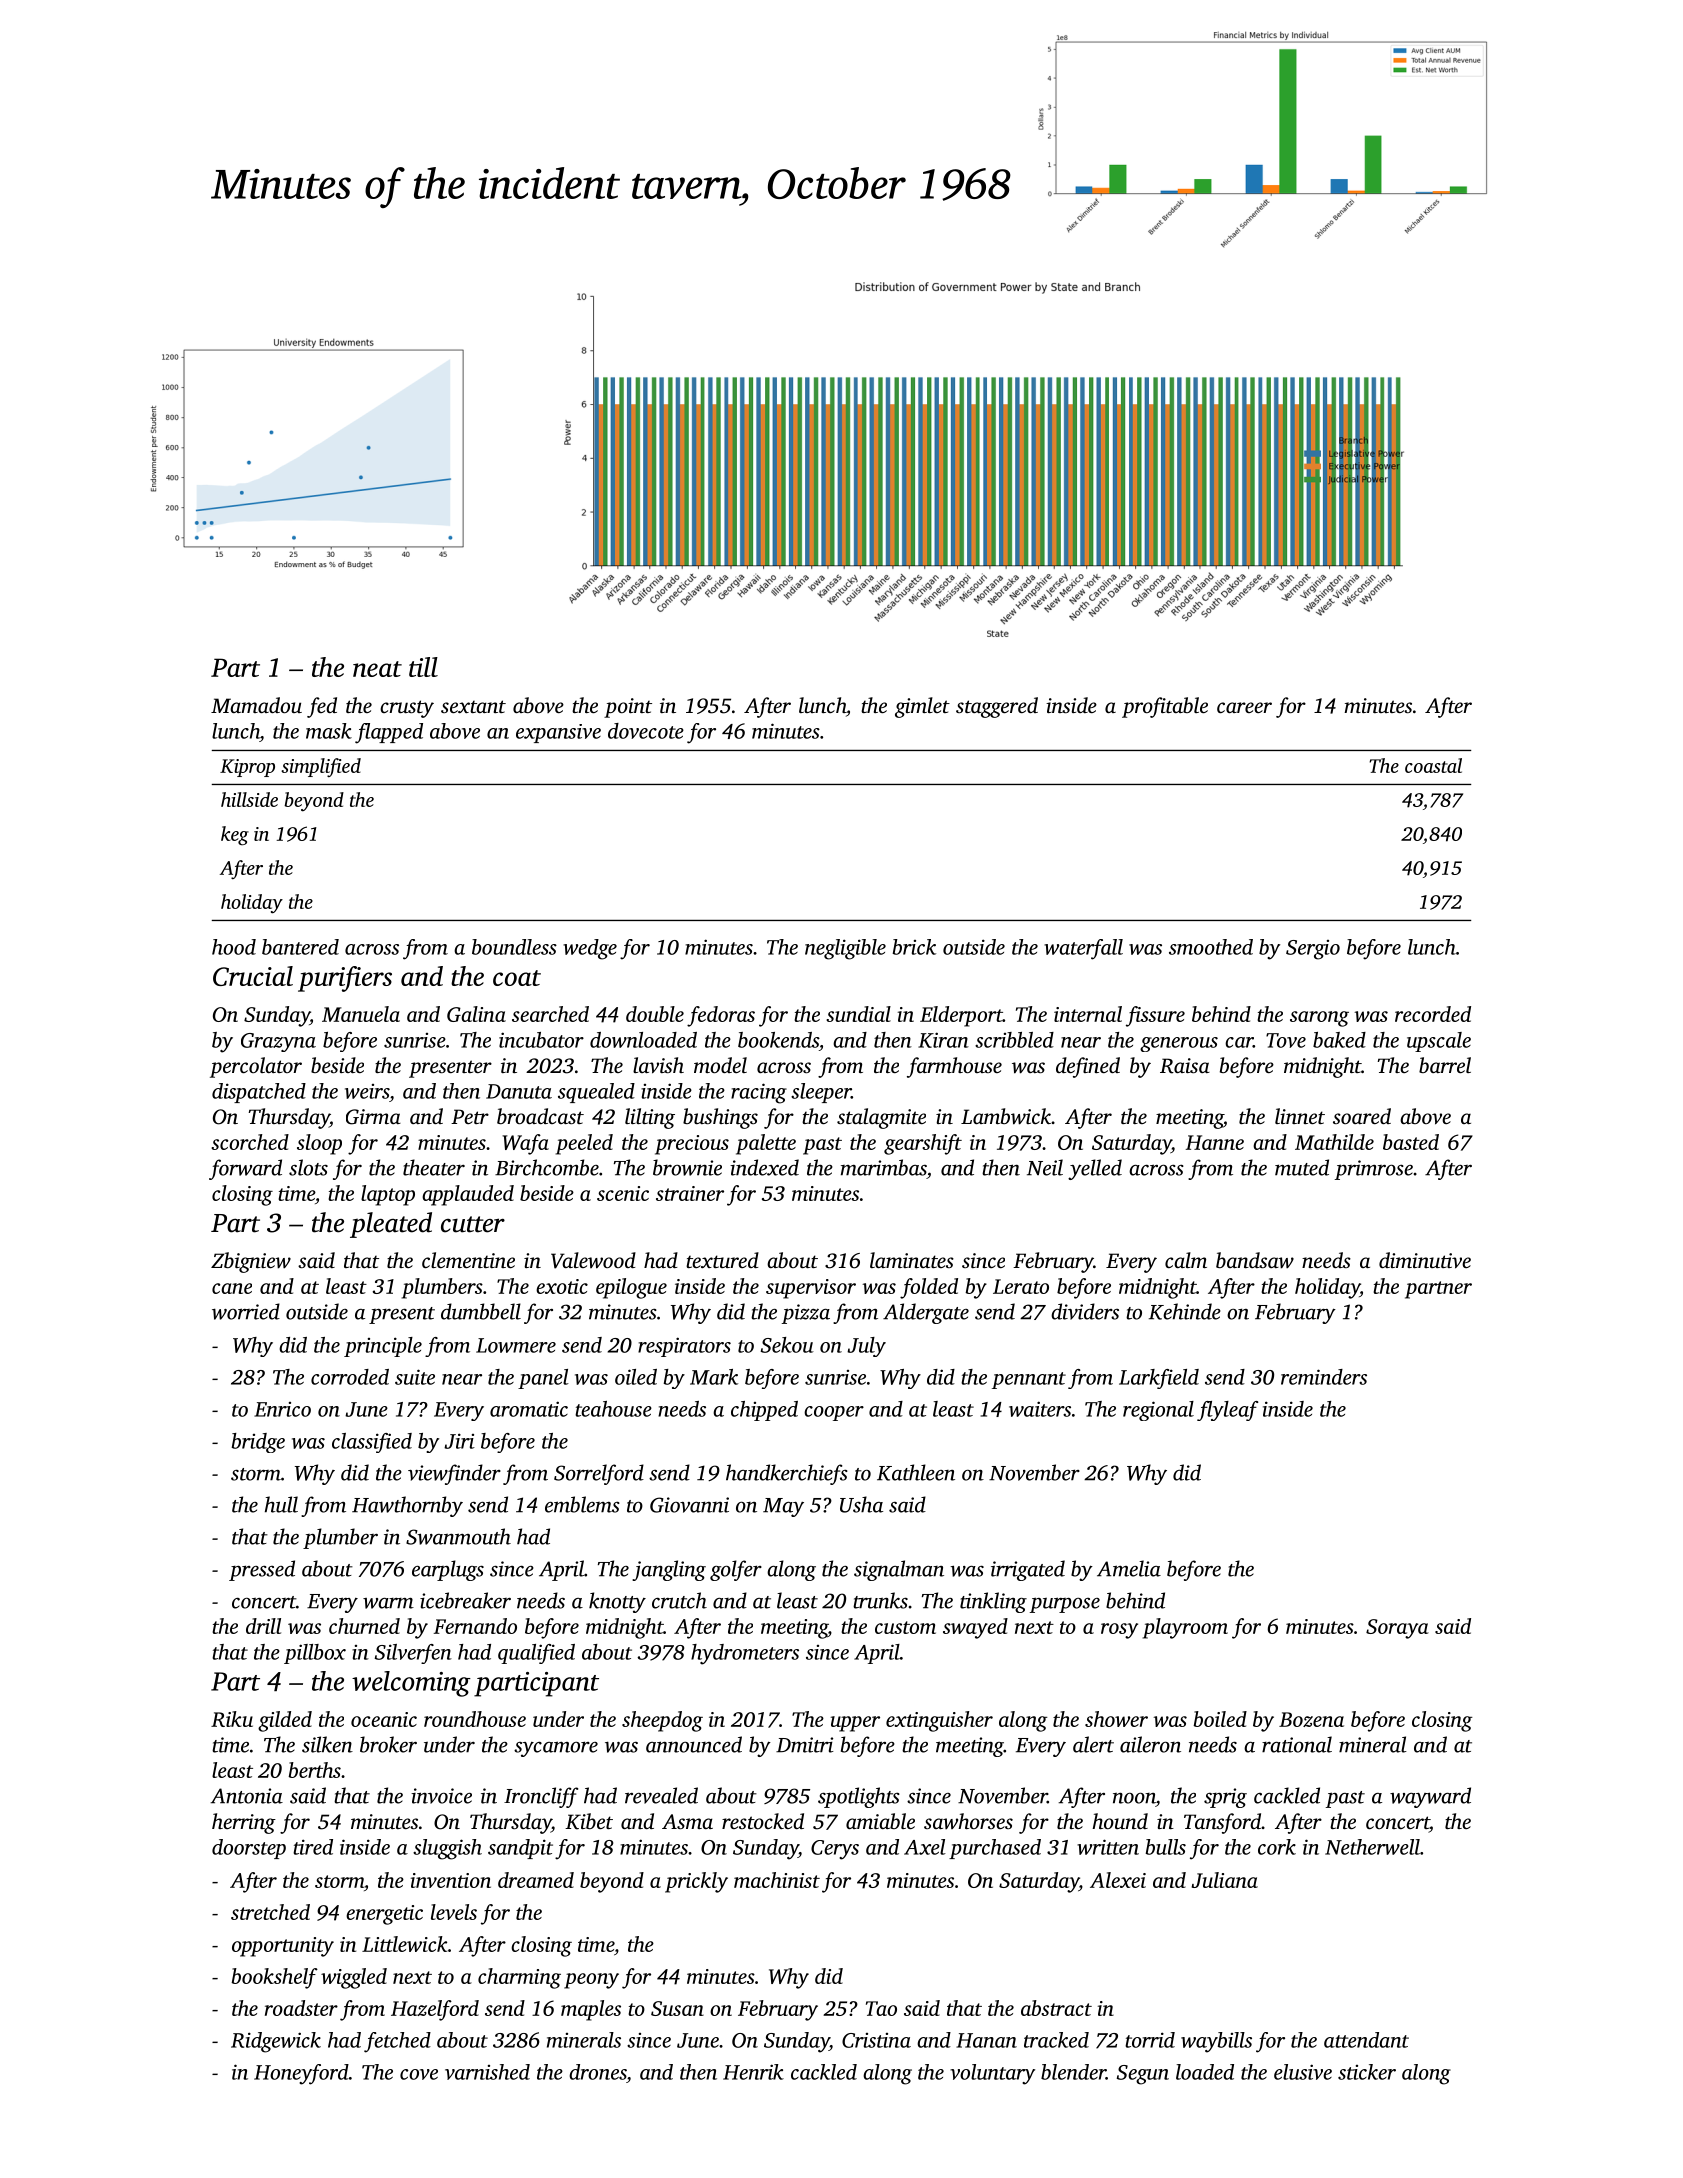  What do you see at coordinates (377, 669) in the page?
I see `neat` at bounding box center [377, 669].
